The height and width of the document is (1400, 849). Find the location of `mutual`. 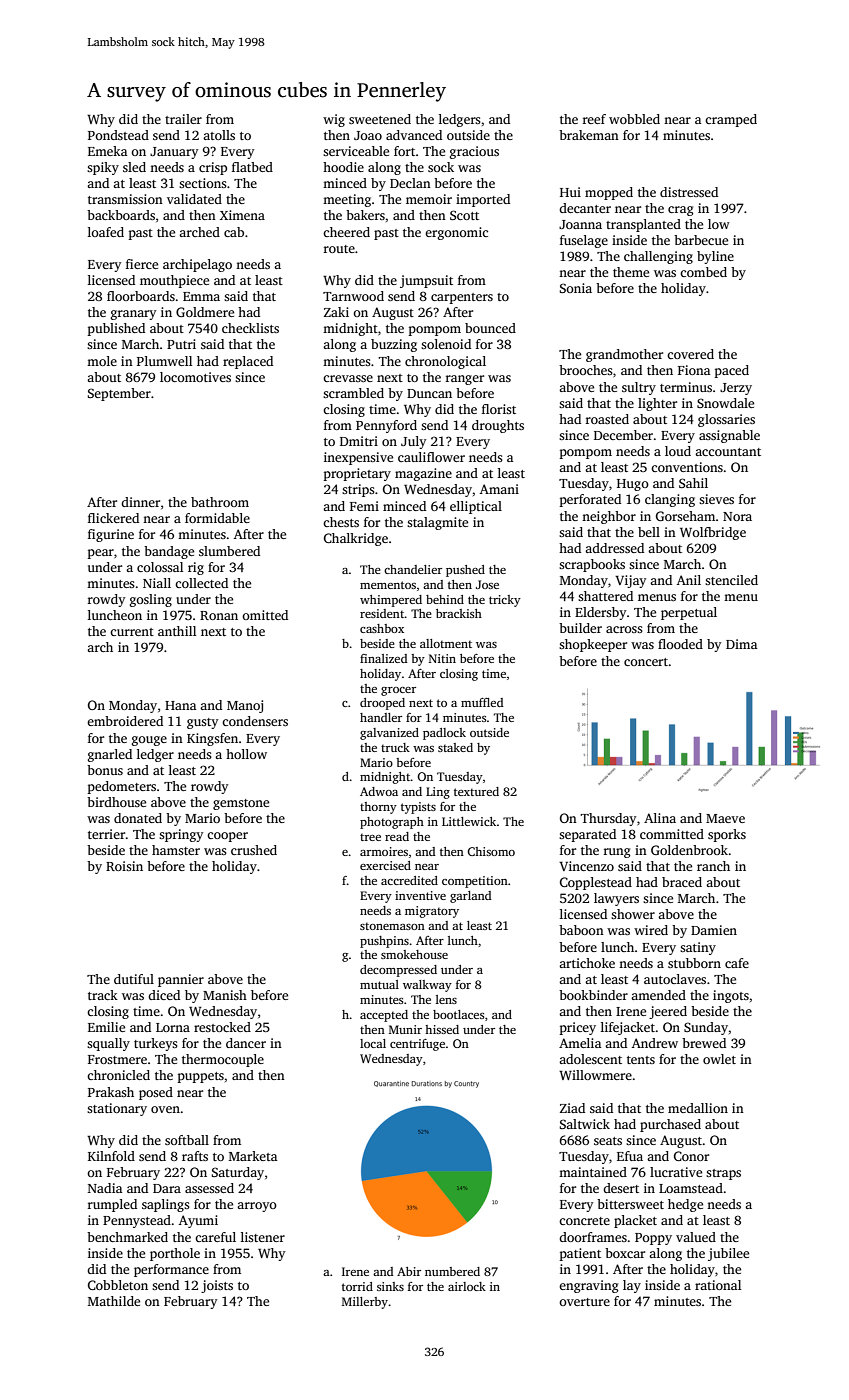

mutual is located at coordinates (379, 984).
